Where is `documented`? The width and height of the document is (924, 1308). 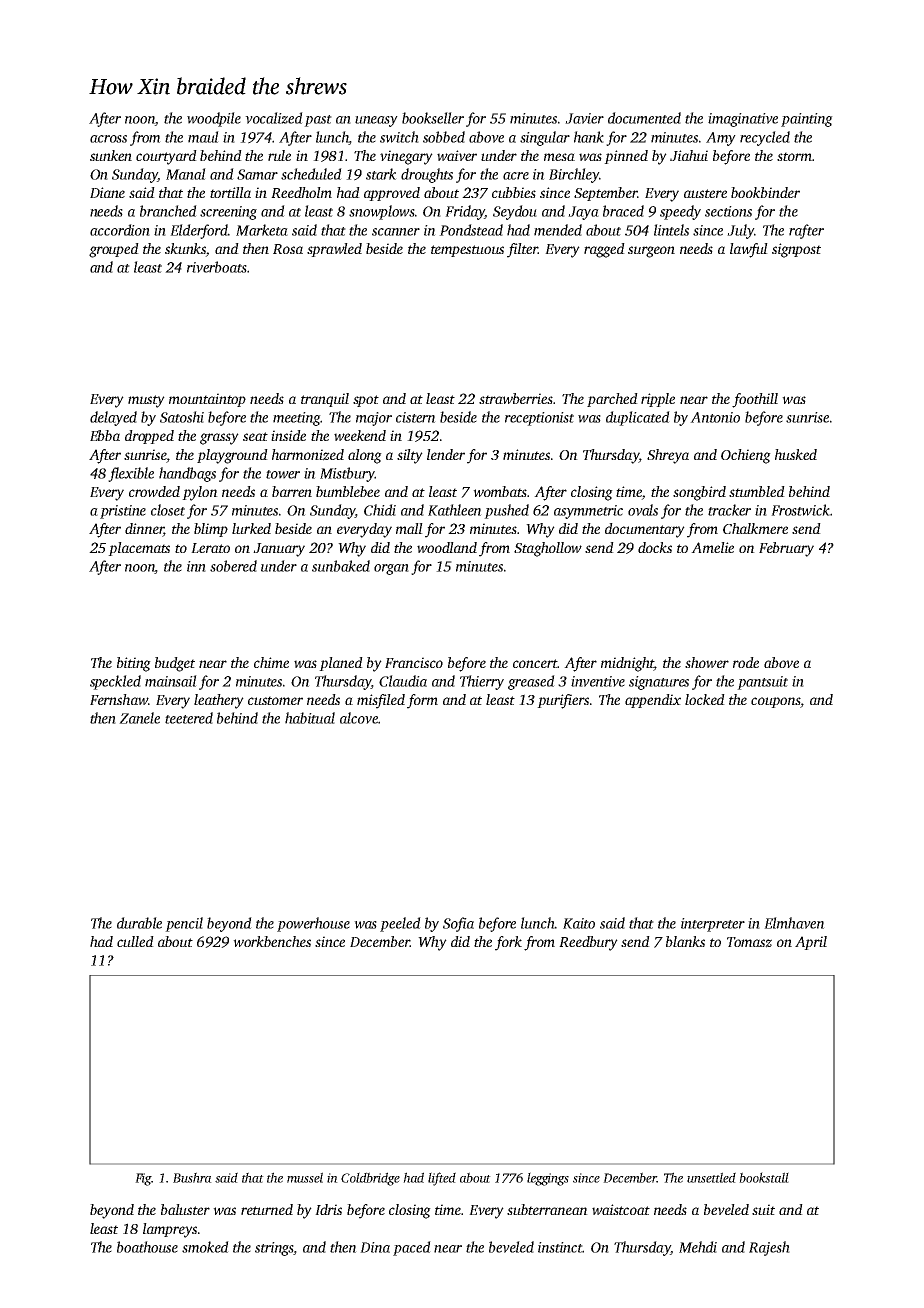 documented is located at coordinates (644, 118).
